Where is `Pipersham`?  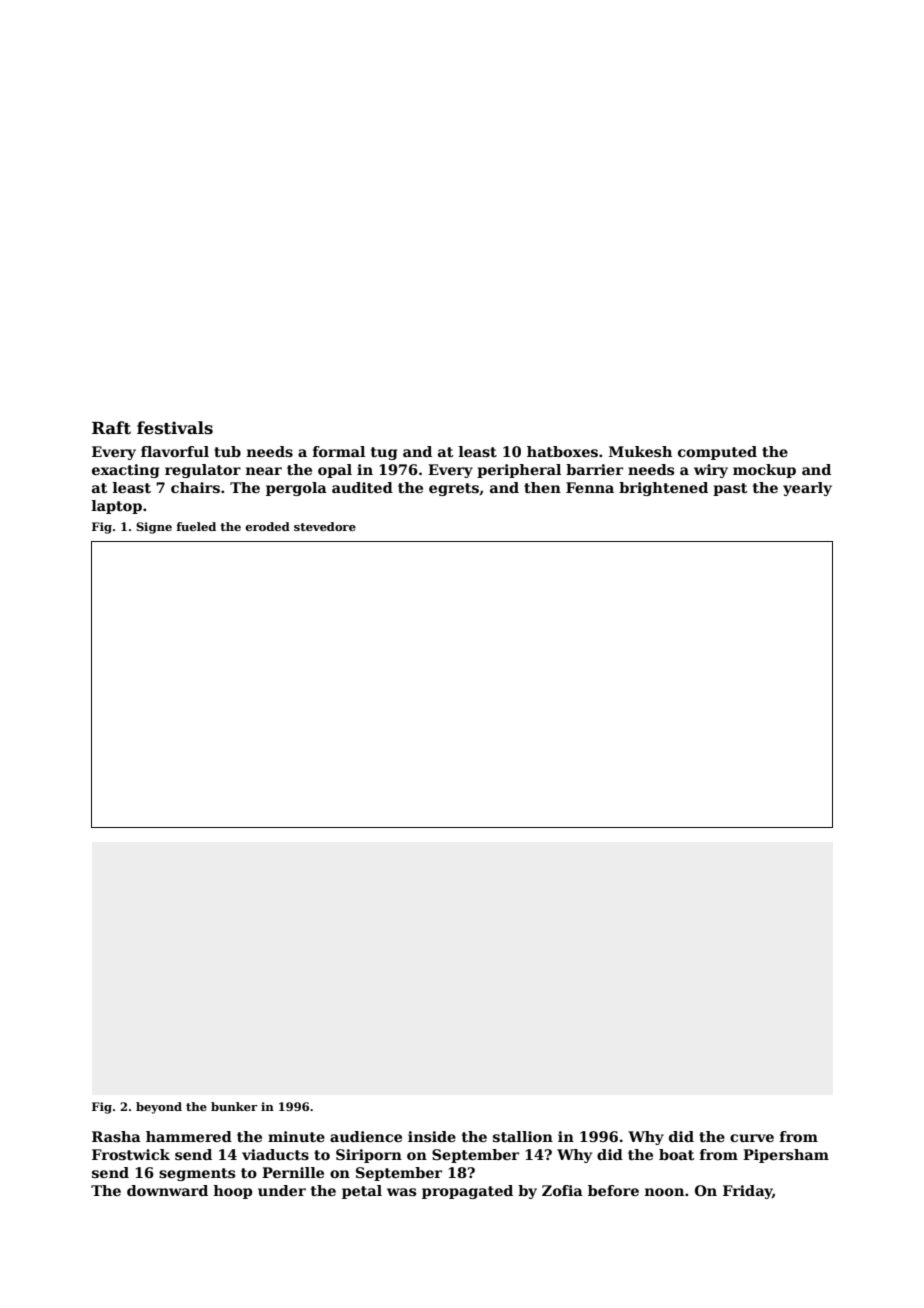 Pipersham is located at coordinates (786, 1156).
